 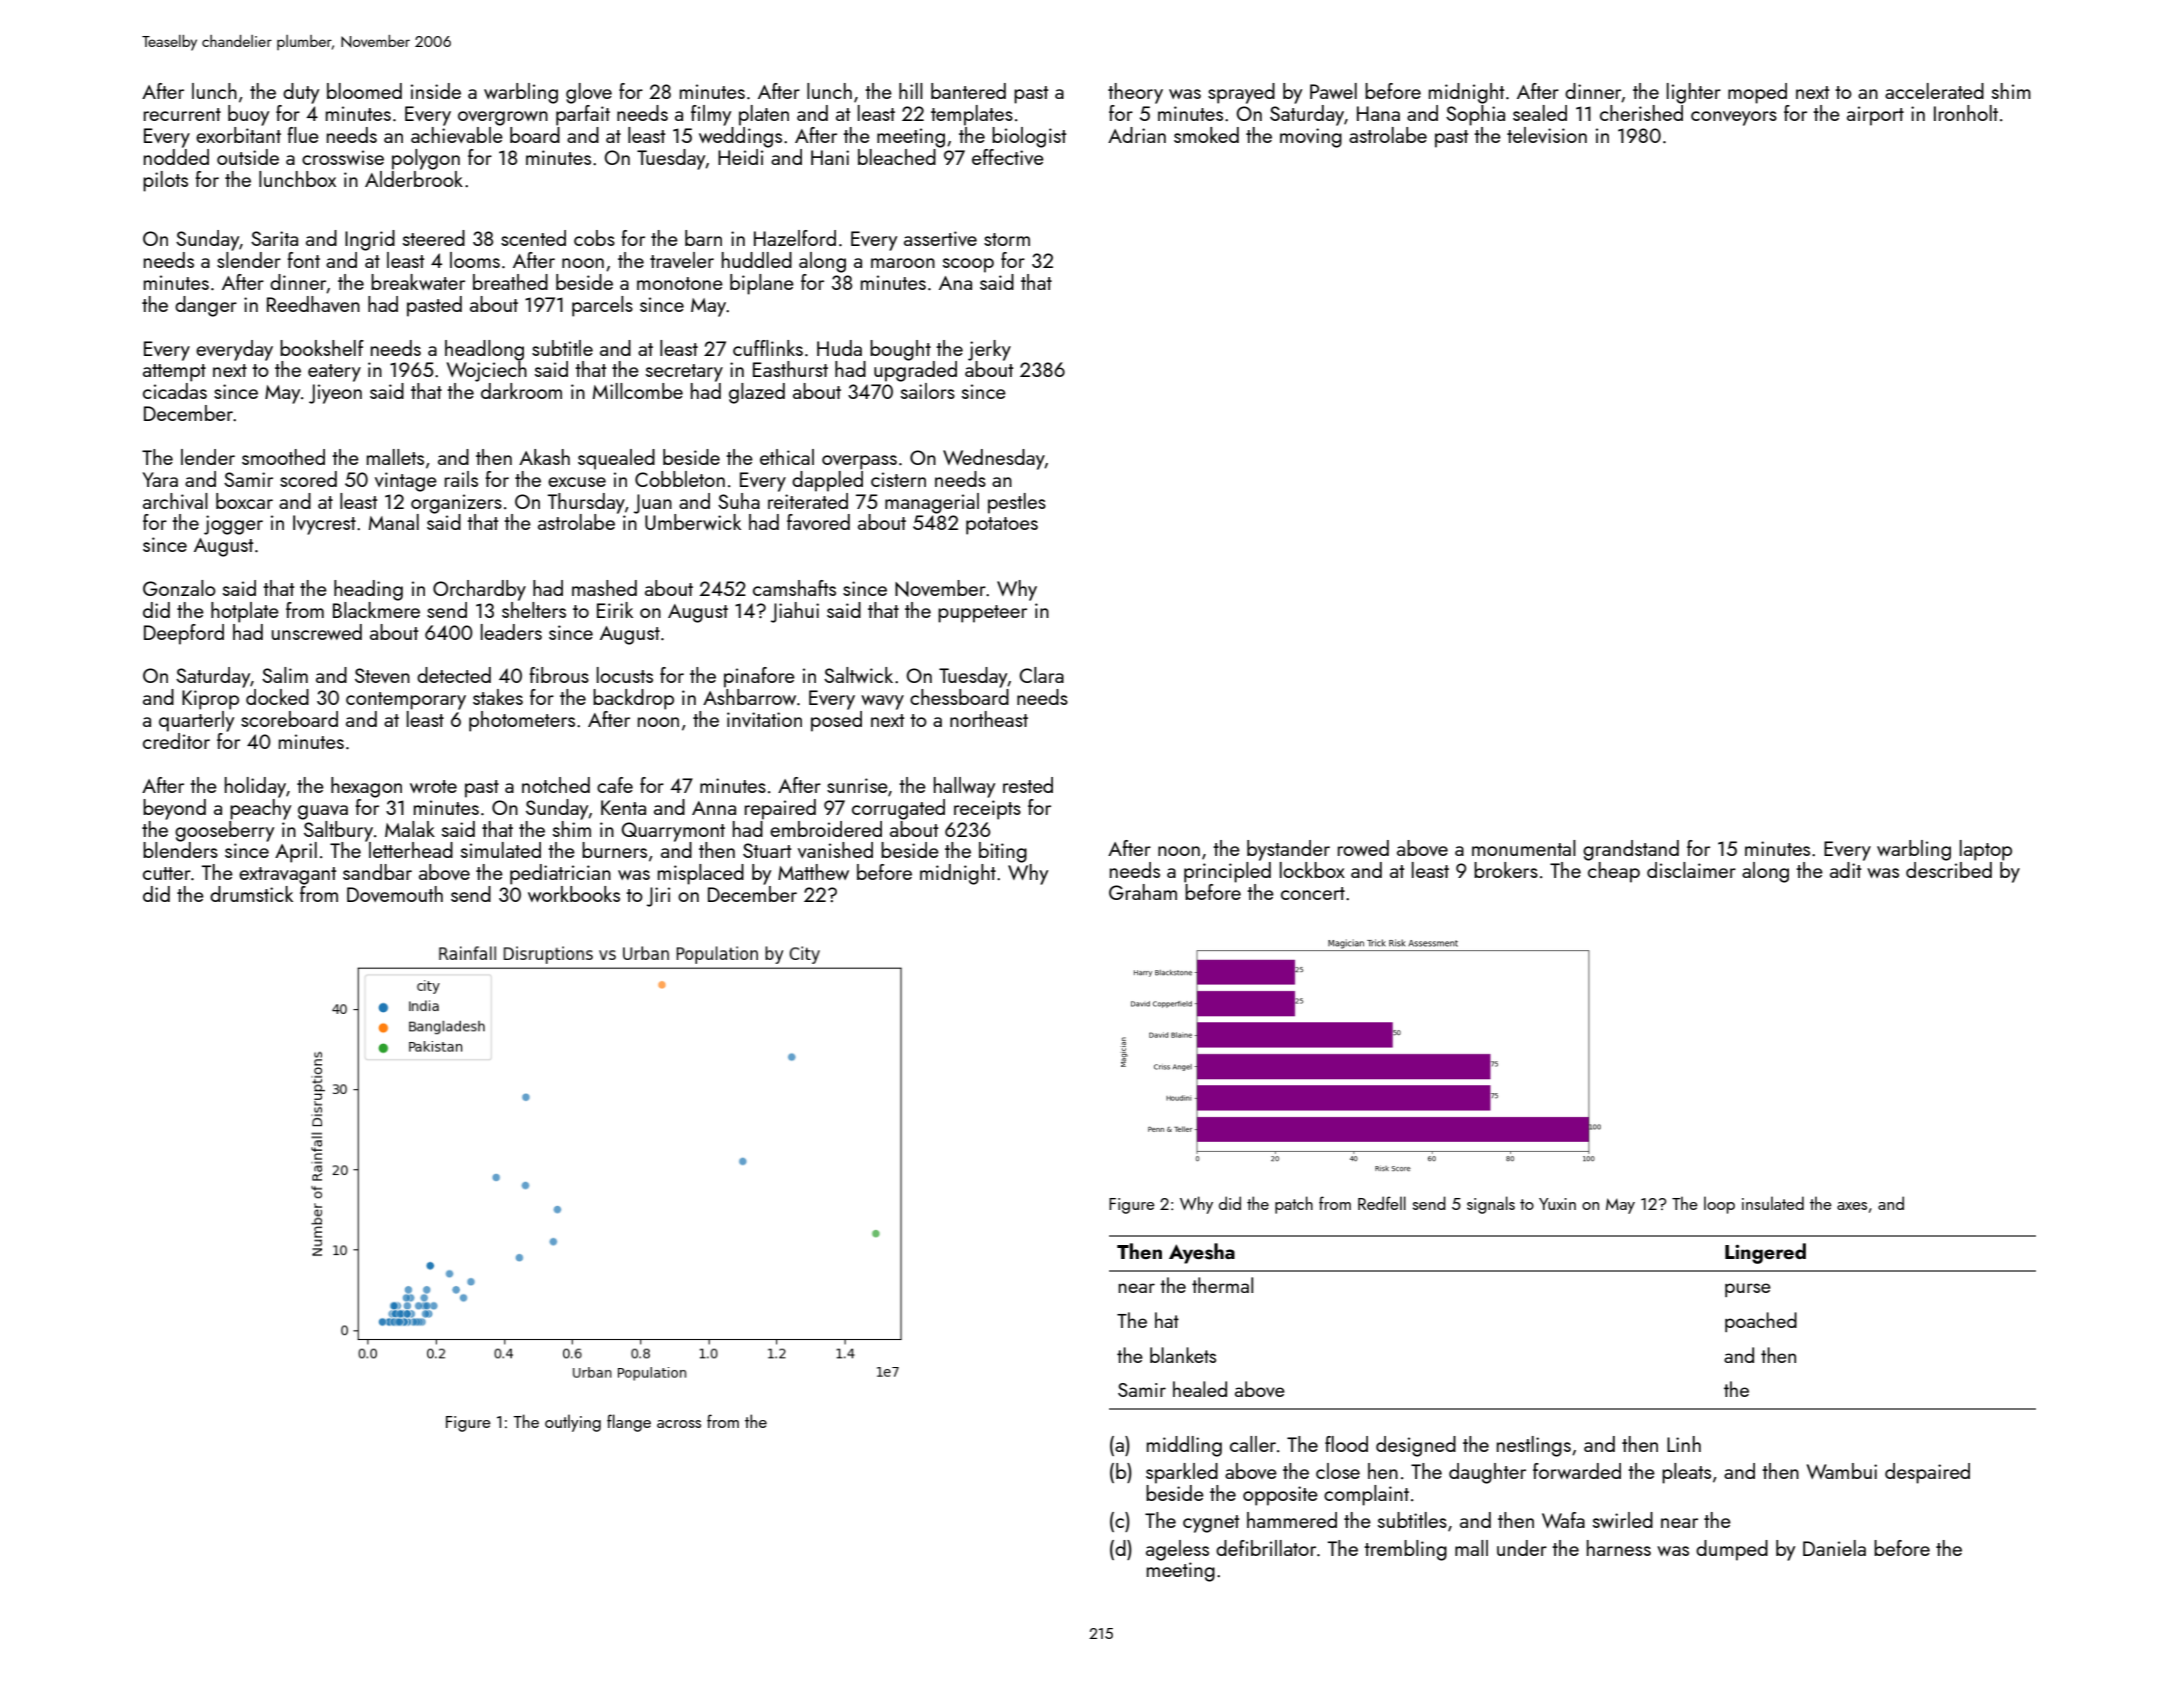 I want to click on television, so click(x=1547, y=135).
